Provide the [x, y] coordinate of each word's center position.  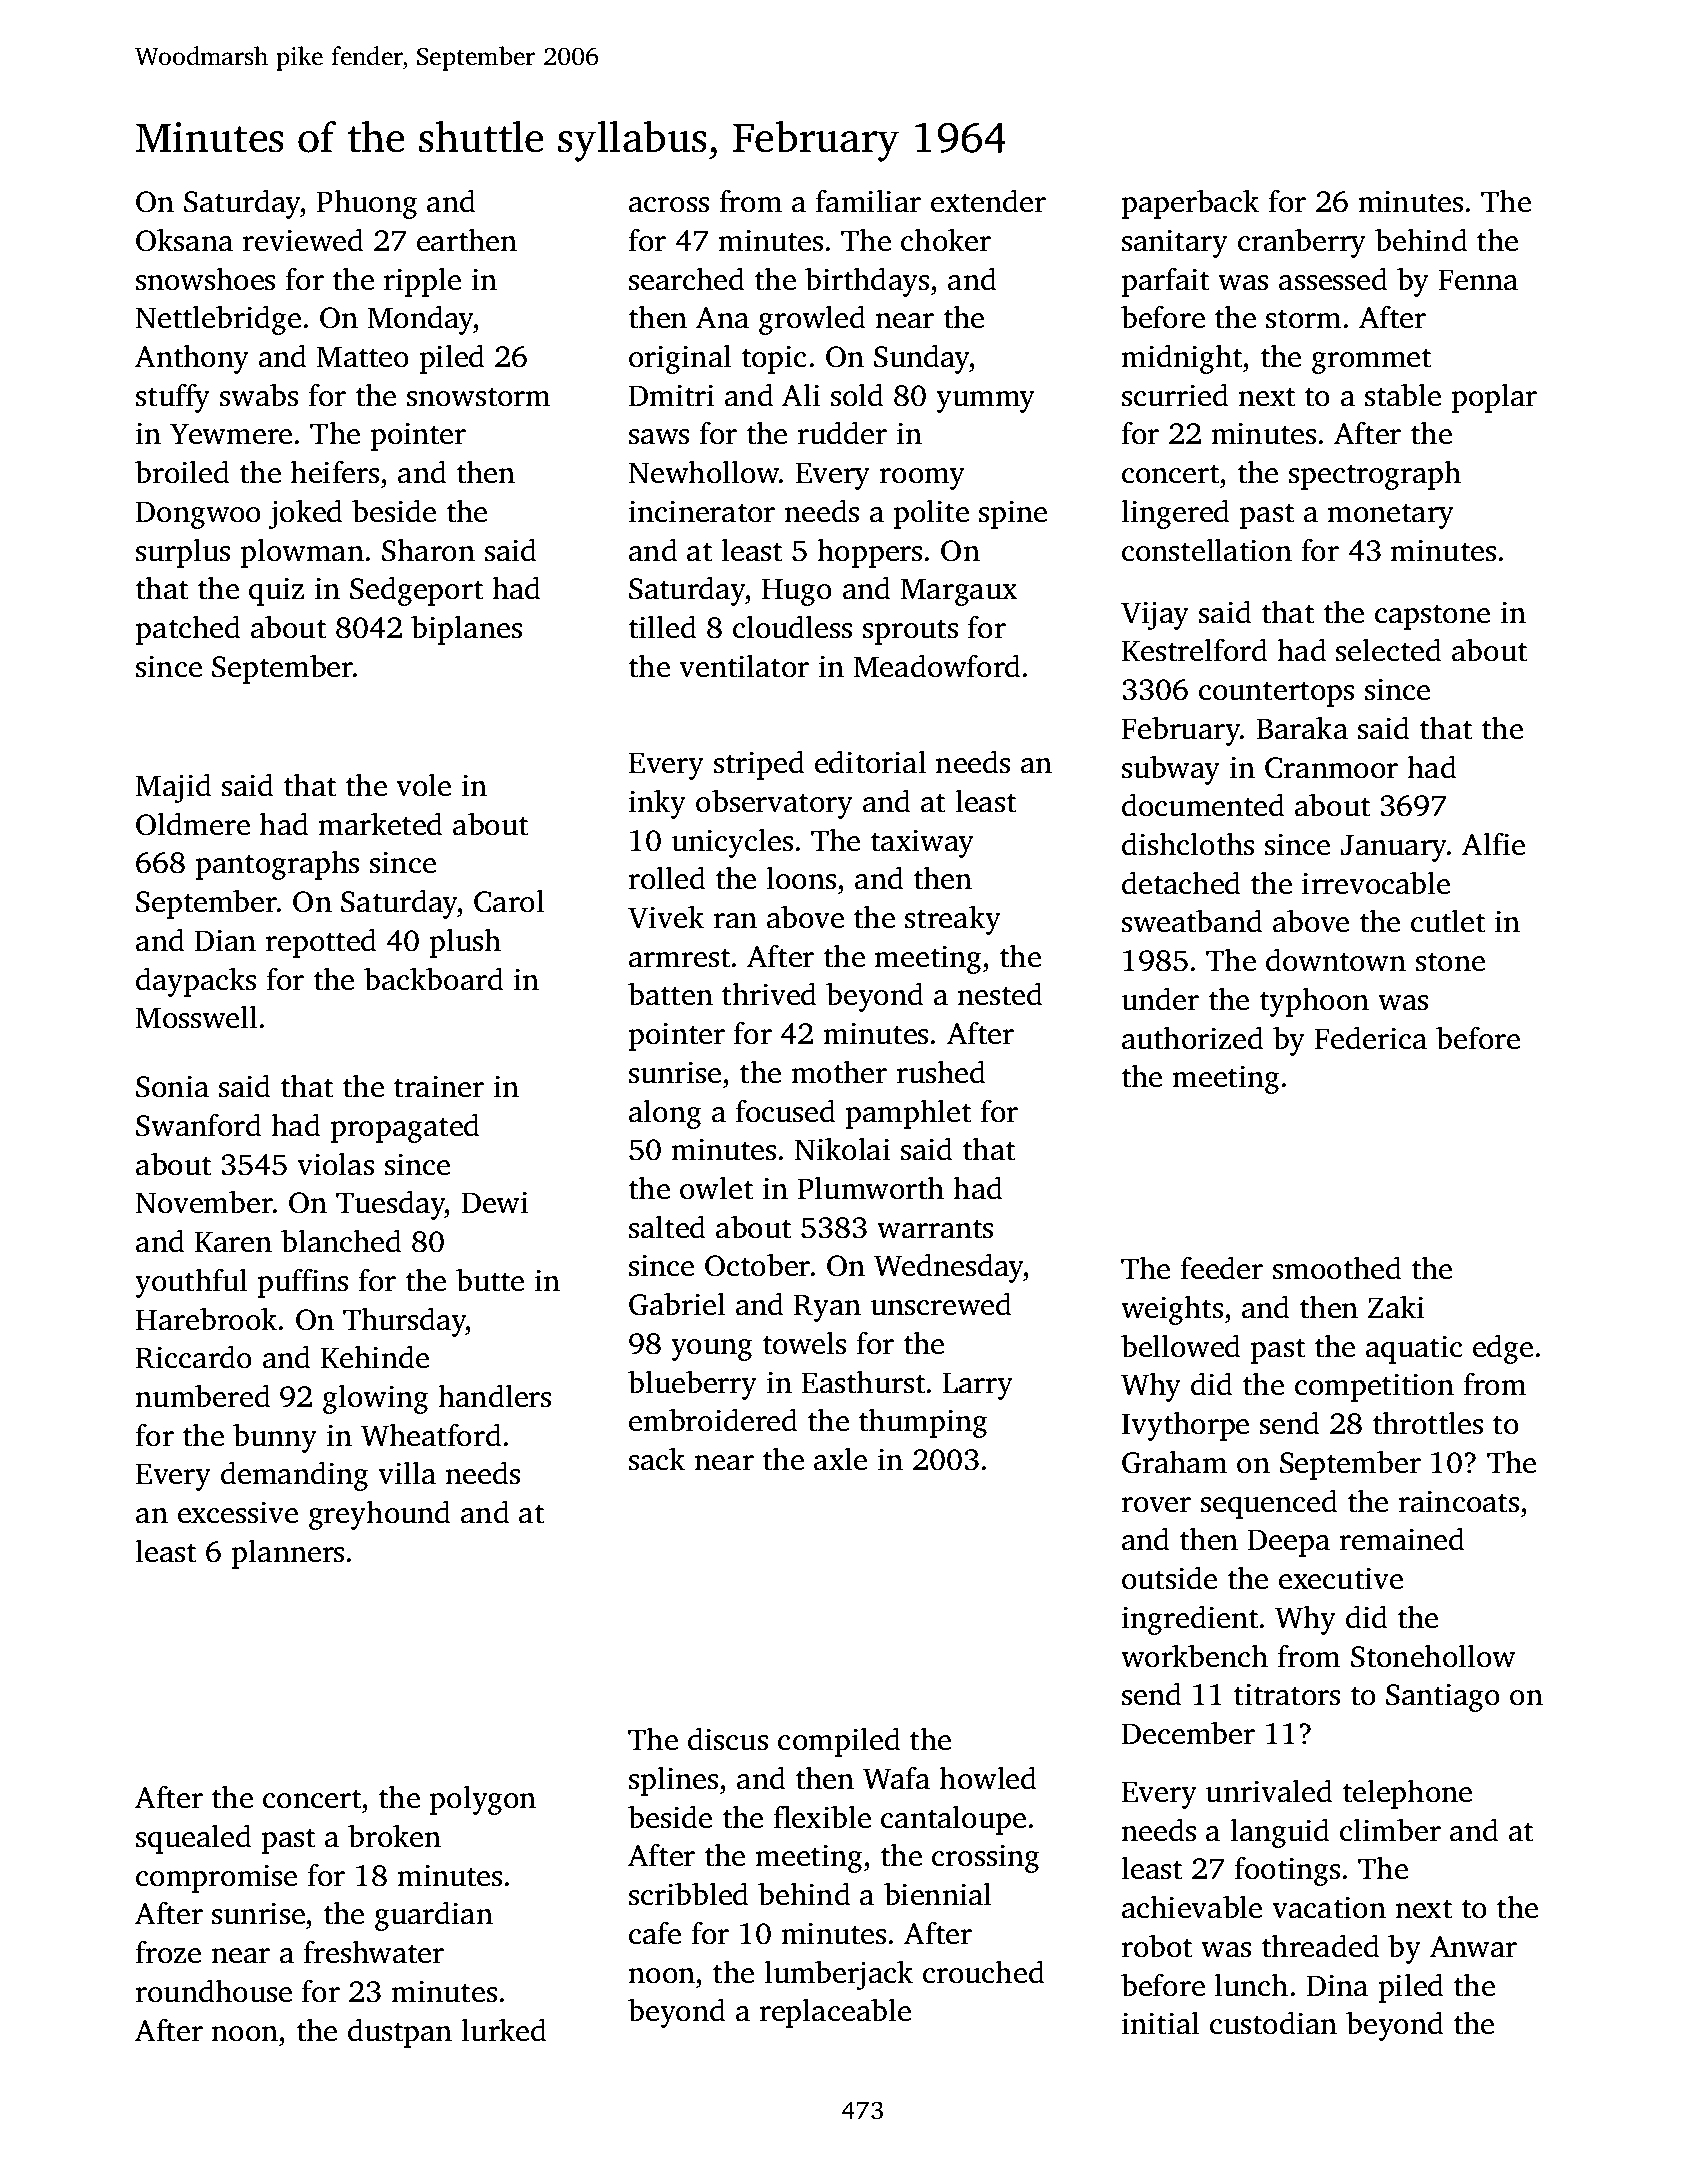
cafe [655, 1933]
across [669, 205]
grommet [1371, 361]
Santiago [1443, 1697]
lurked [504, 2030]
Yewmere [231, 434]
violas [335, 1164]
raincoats [1458, 1501]
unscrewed [941, 1304]
